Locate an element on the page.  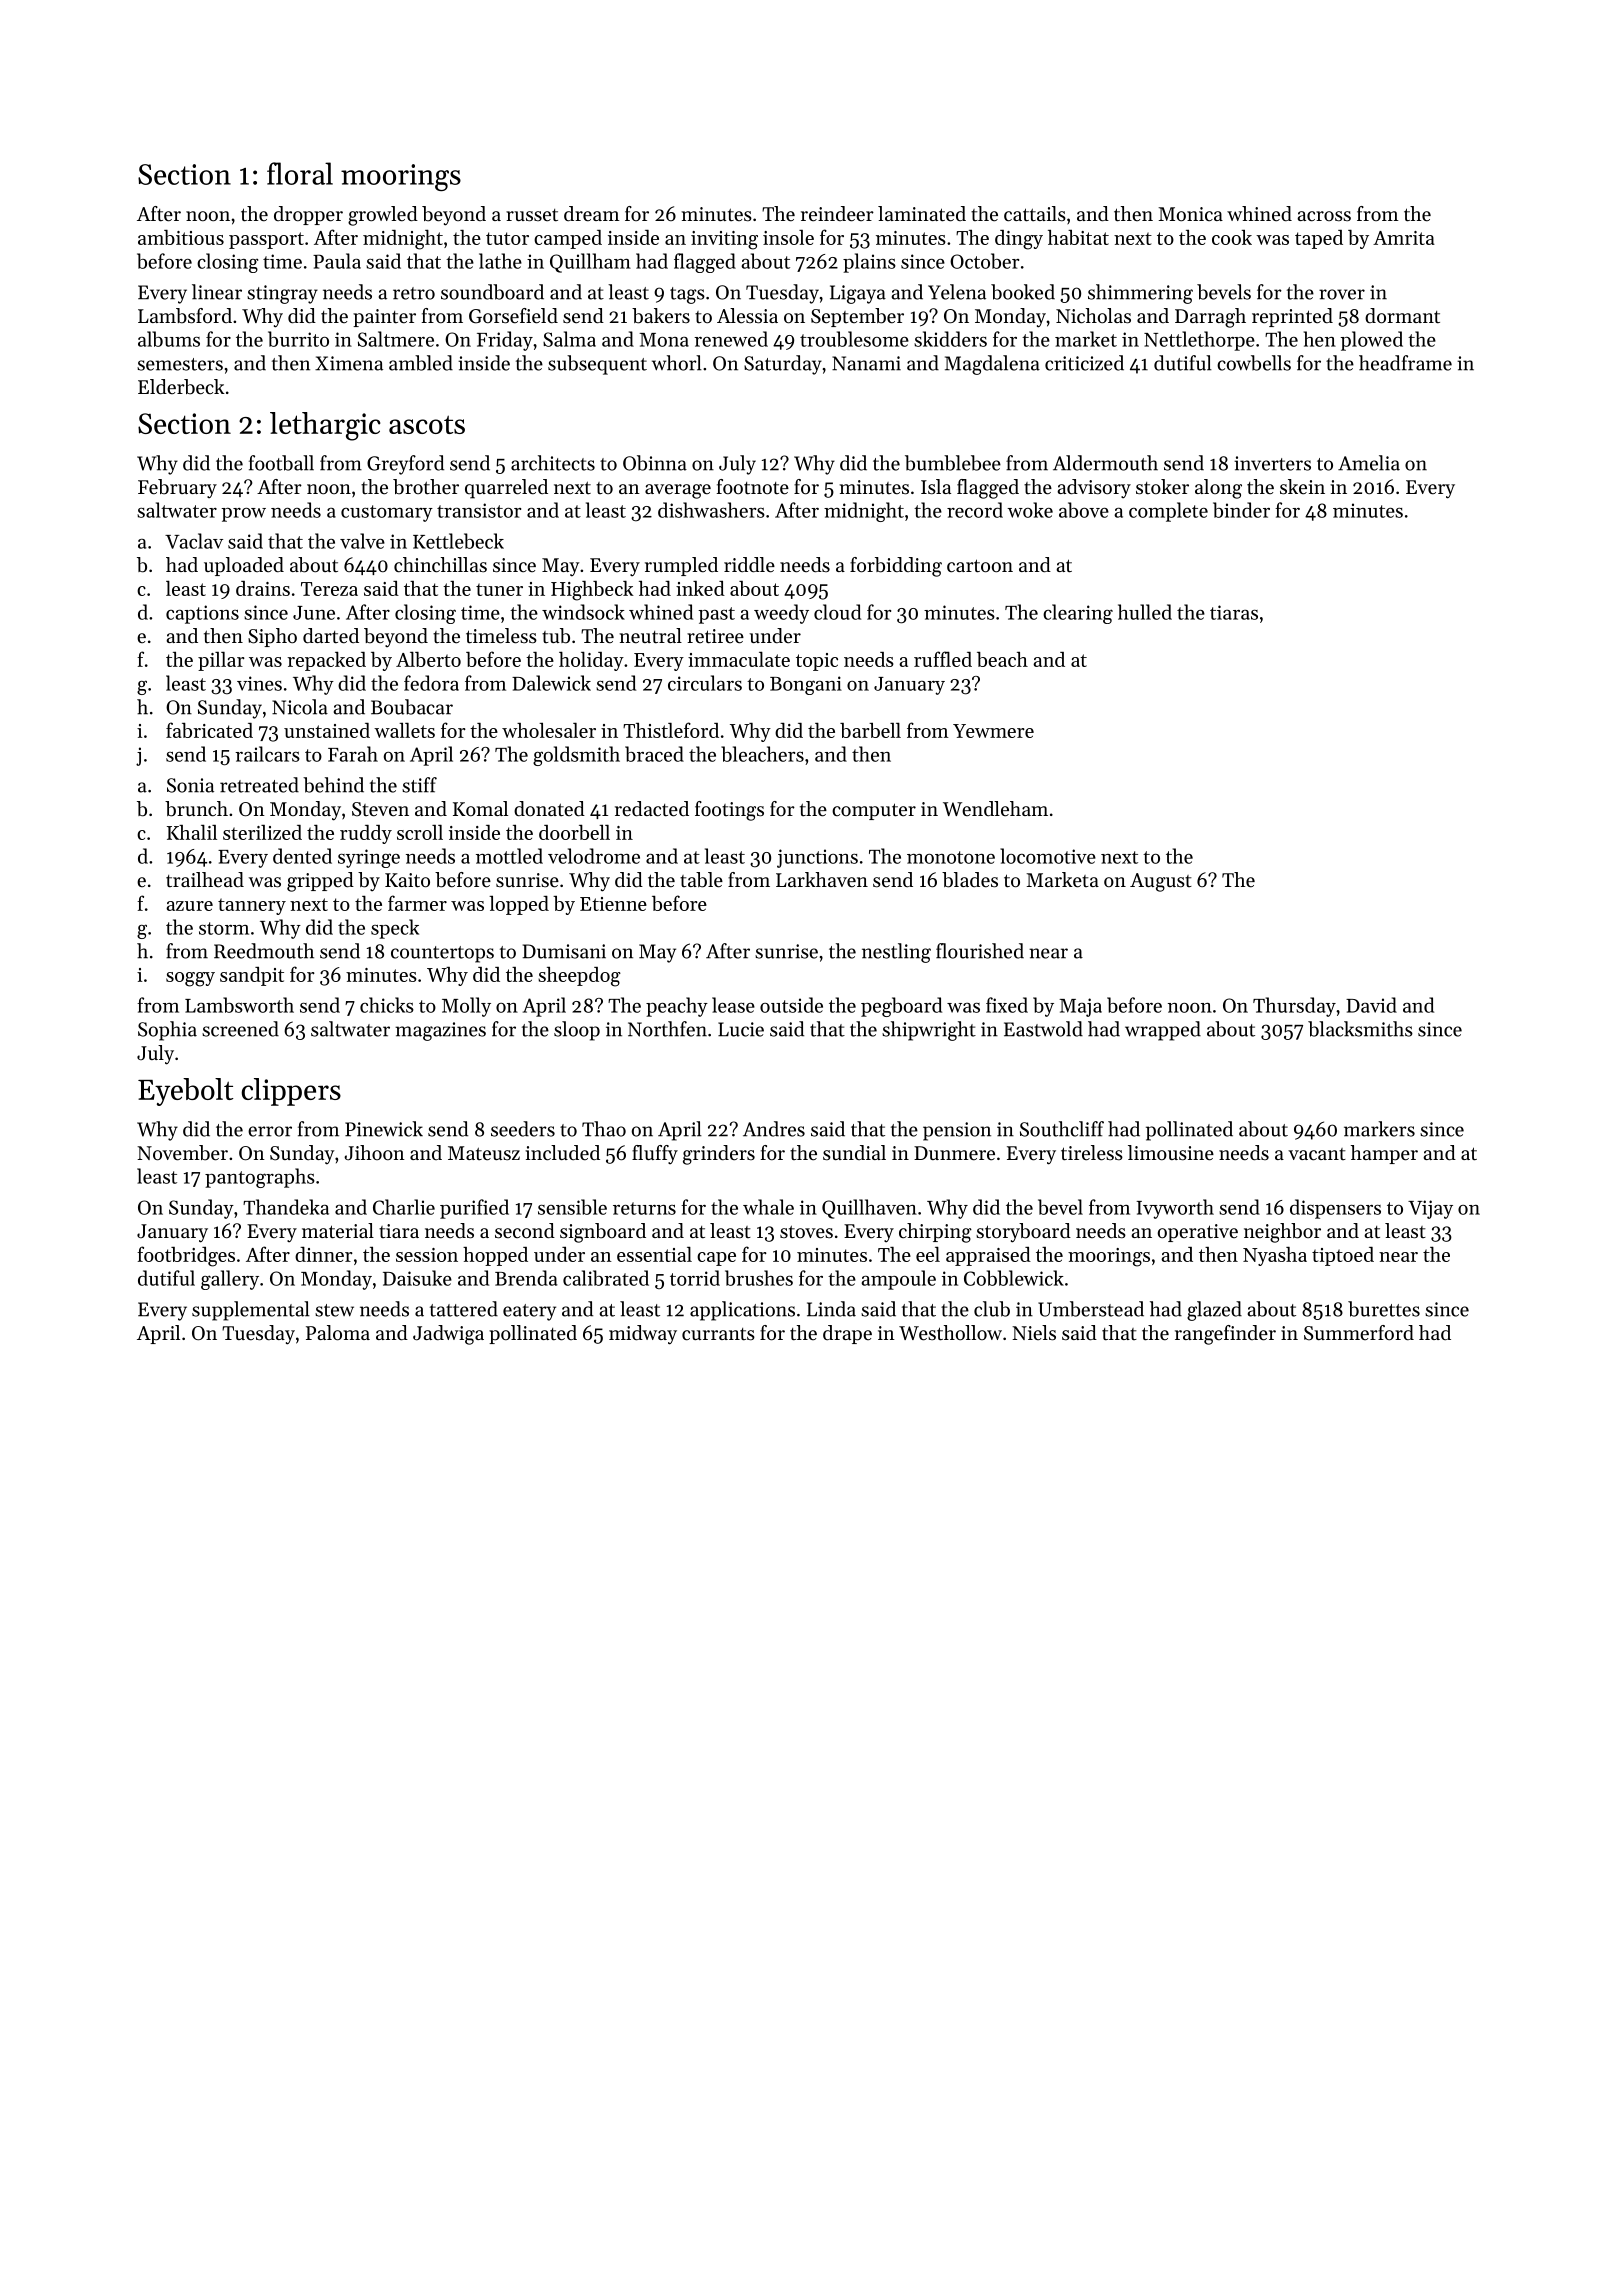
Yewmere is located at coordinates (993, 731).
